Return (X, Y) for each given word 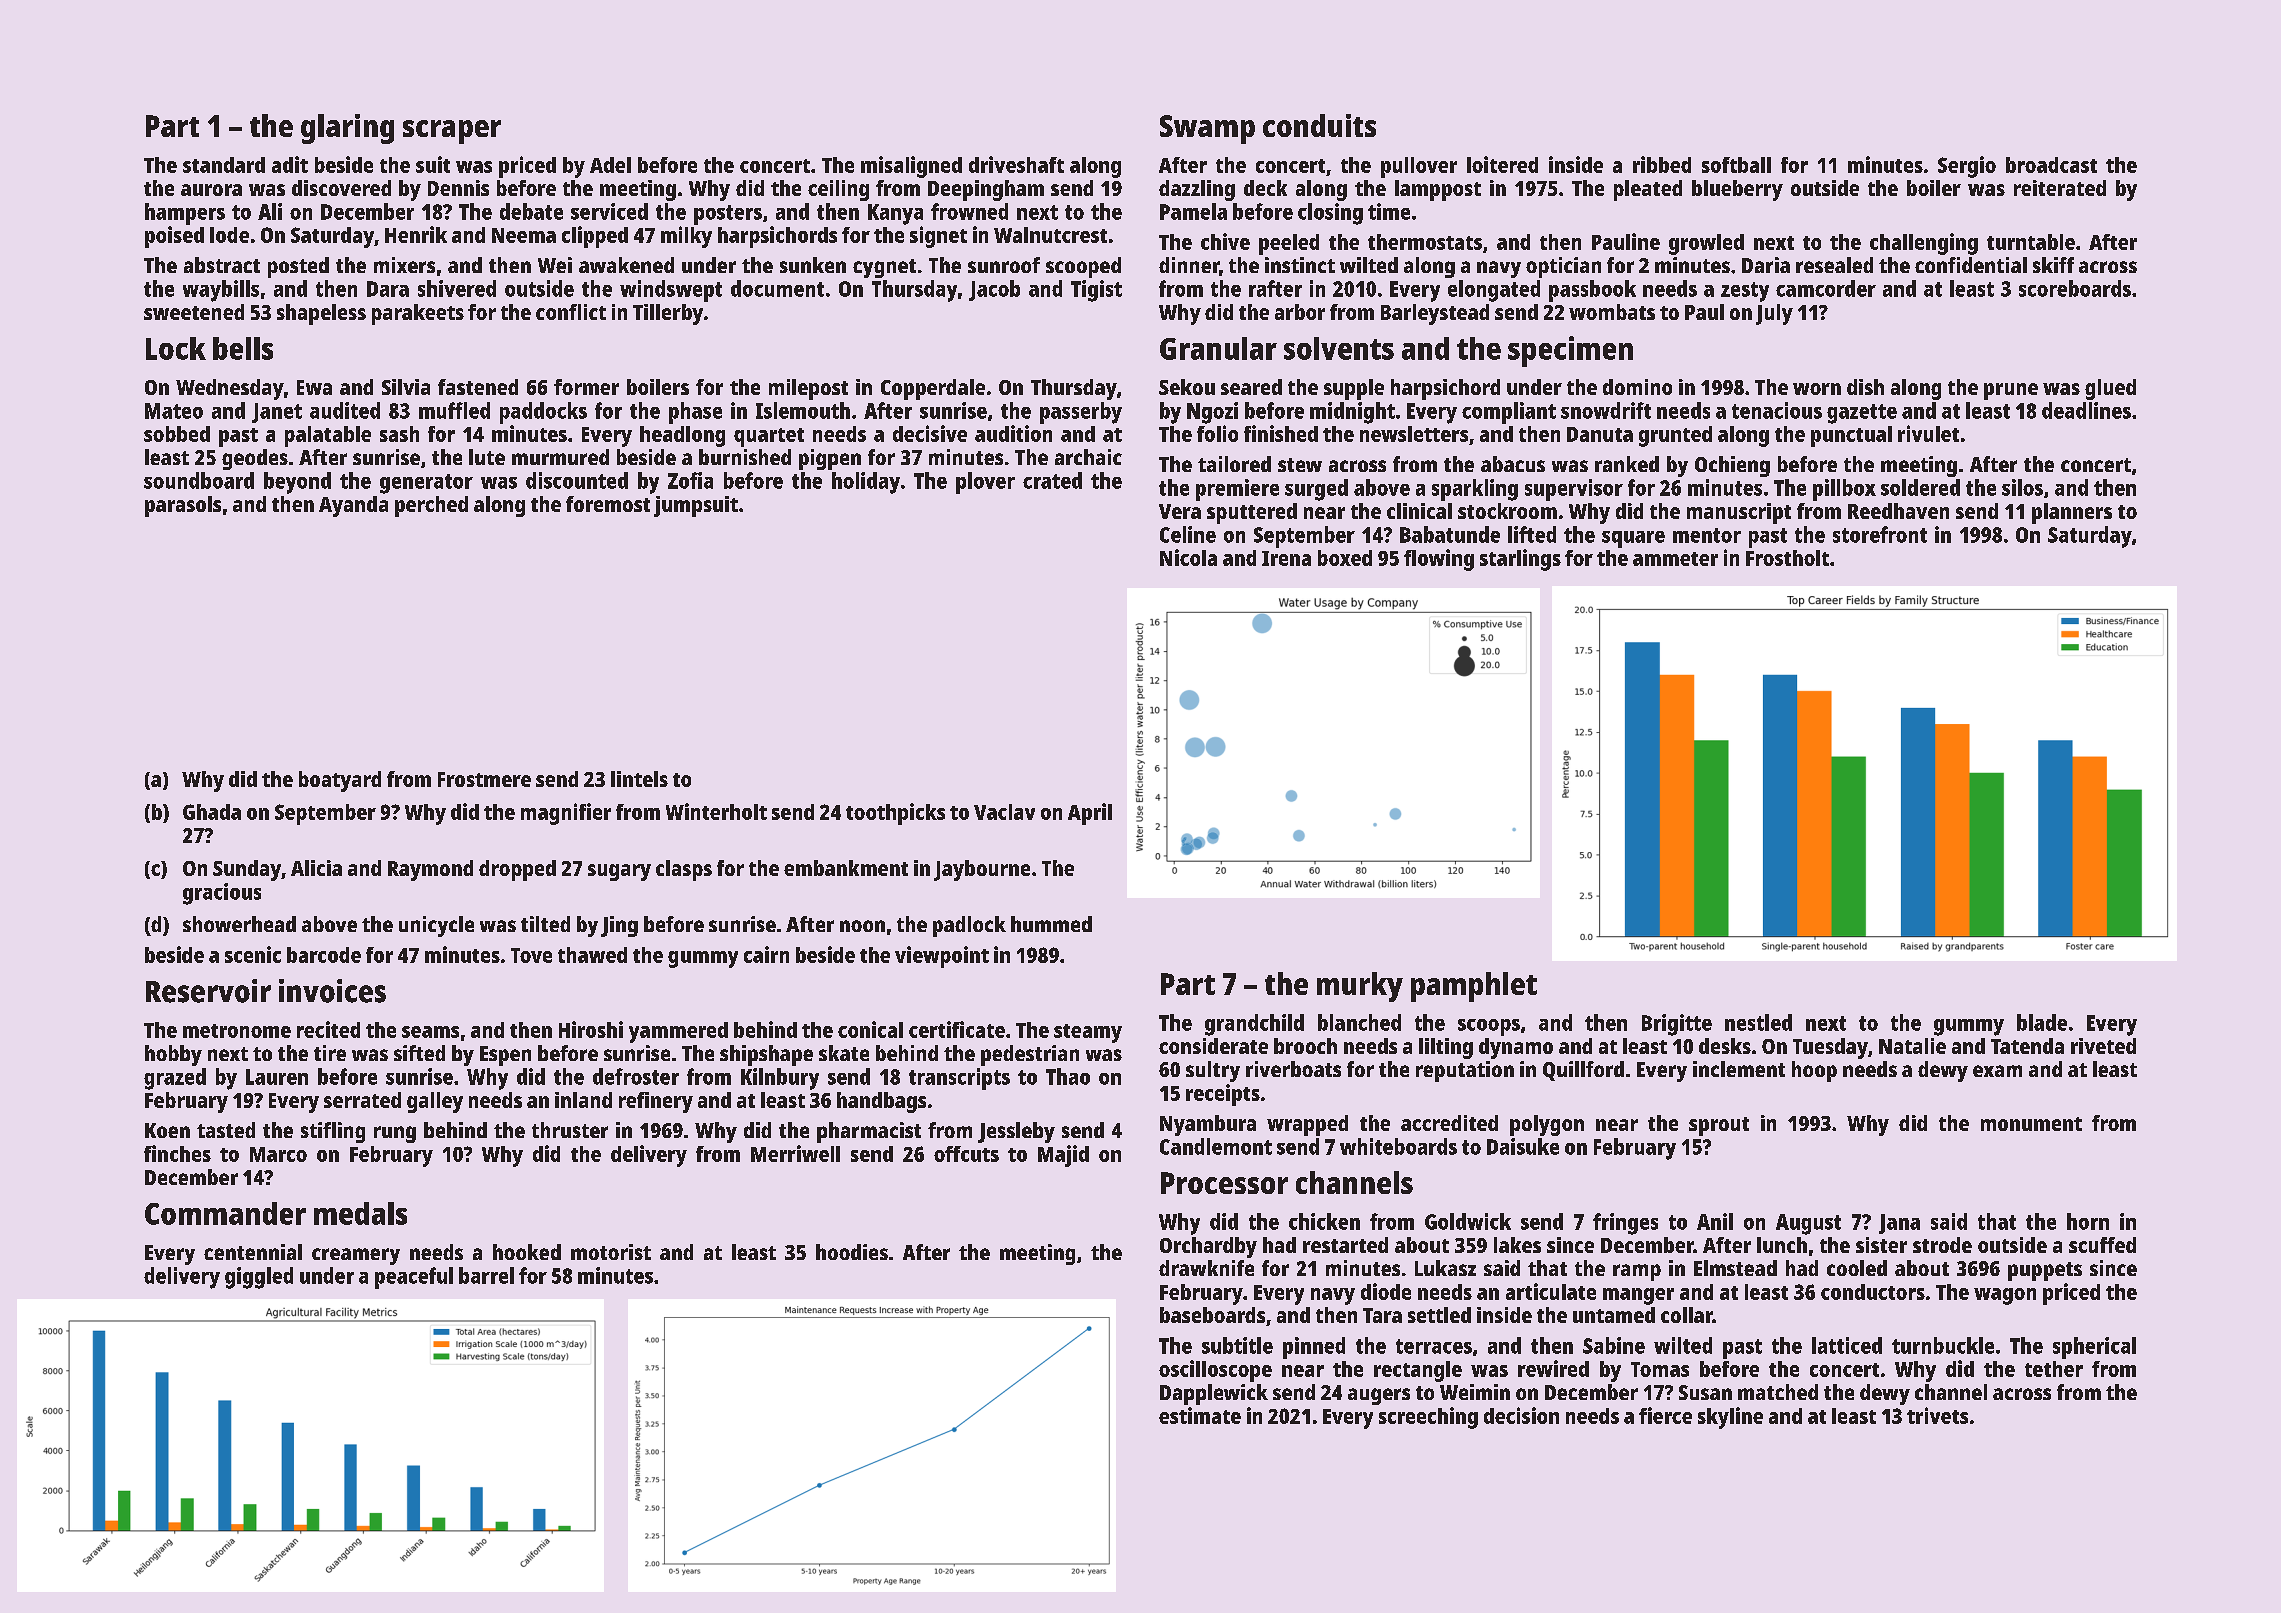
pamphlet (1474, 987)
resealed (1834, 265)
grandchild (1254, 1025)
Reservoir (208, 991)
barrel (486, 1275)
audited (345, 410)
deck (1265, 188)
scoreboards (2075, 288)
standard (224, 165)
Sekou (1187, 387)
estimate (1200, 1415)
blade (2042, 1022)
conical (870, 1029)
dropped (517, 870)
